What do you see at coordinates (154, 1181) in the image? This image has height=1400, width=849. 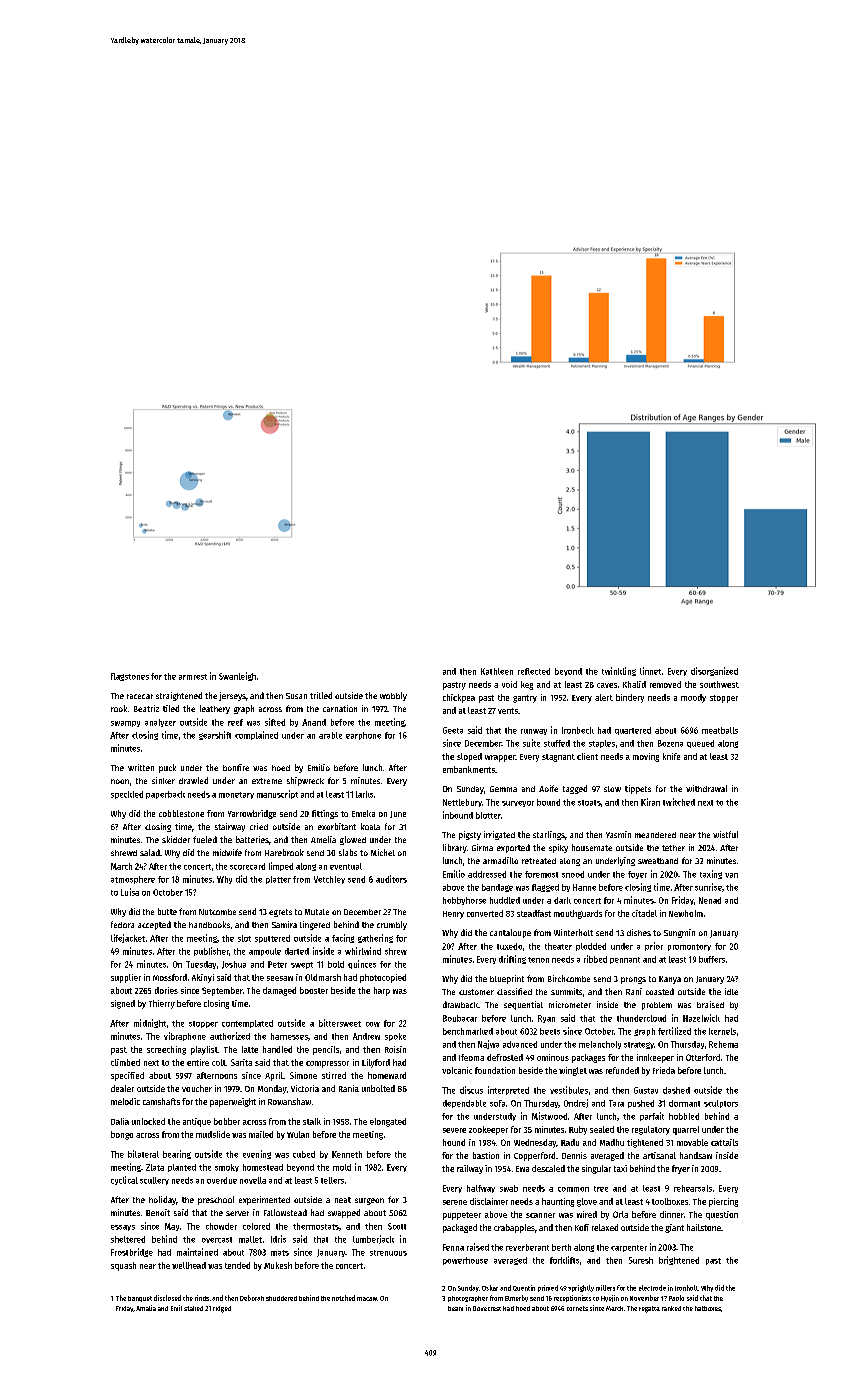 I see `scullery` at bounding box center [154, 1181].
